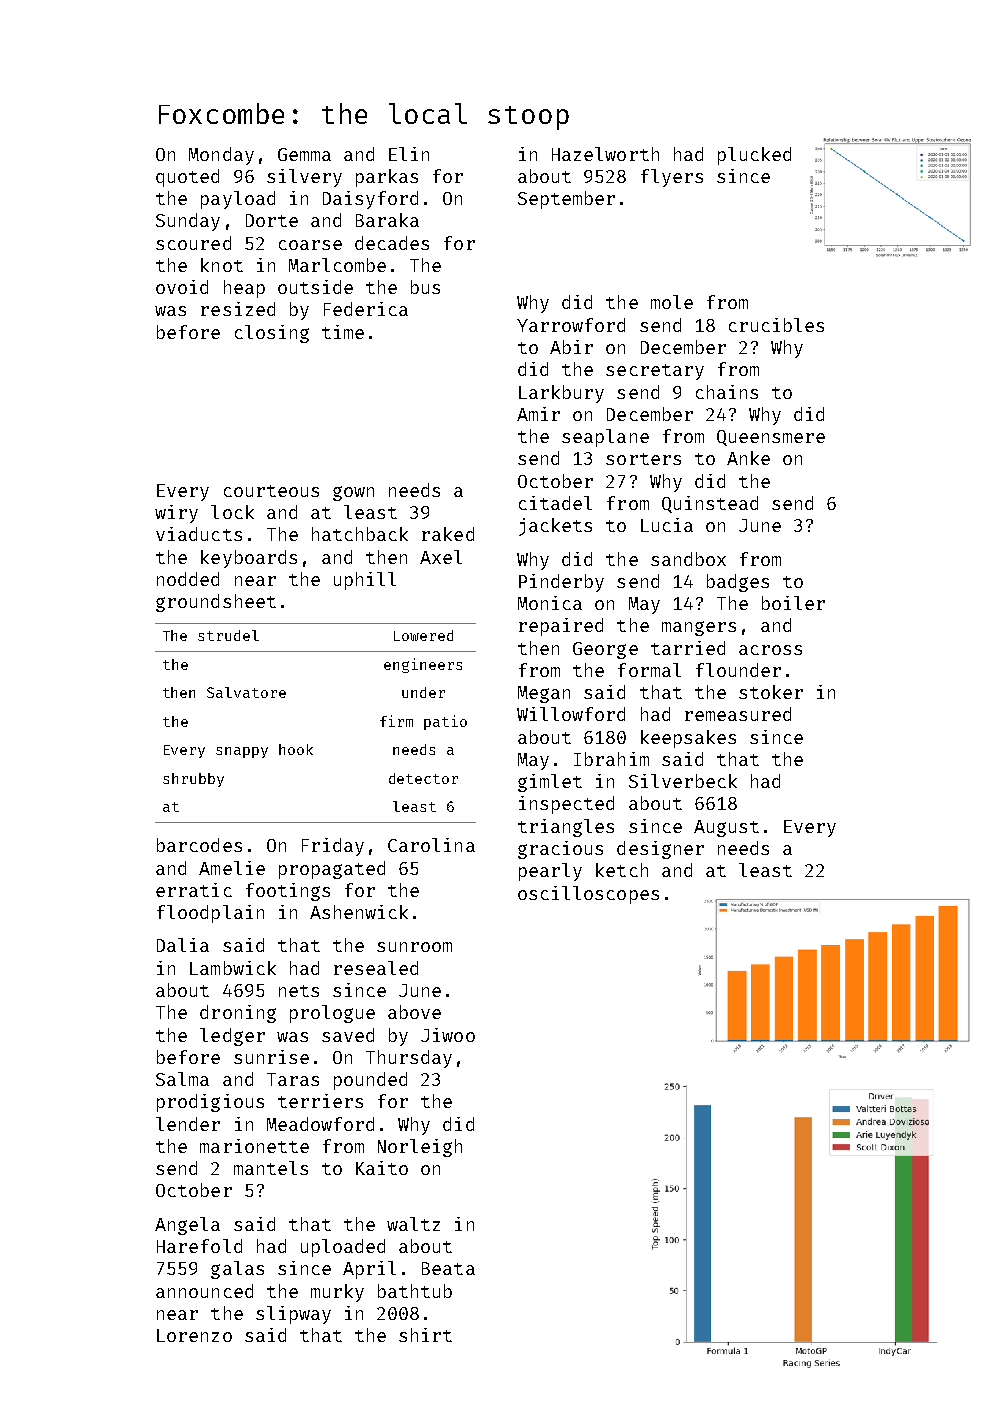 Image resolution: width=993 pixels, height=1410 pixels. I want to click on keepsakes, so click(688, 739).
